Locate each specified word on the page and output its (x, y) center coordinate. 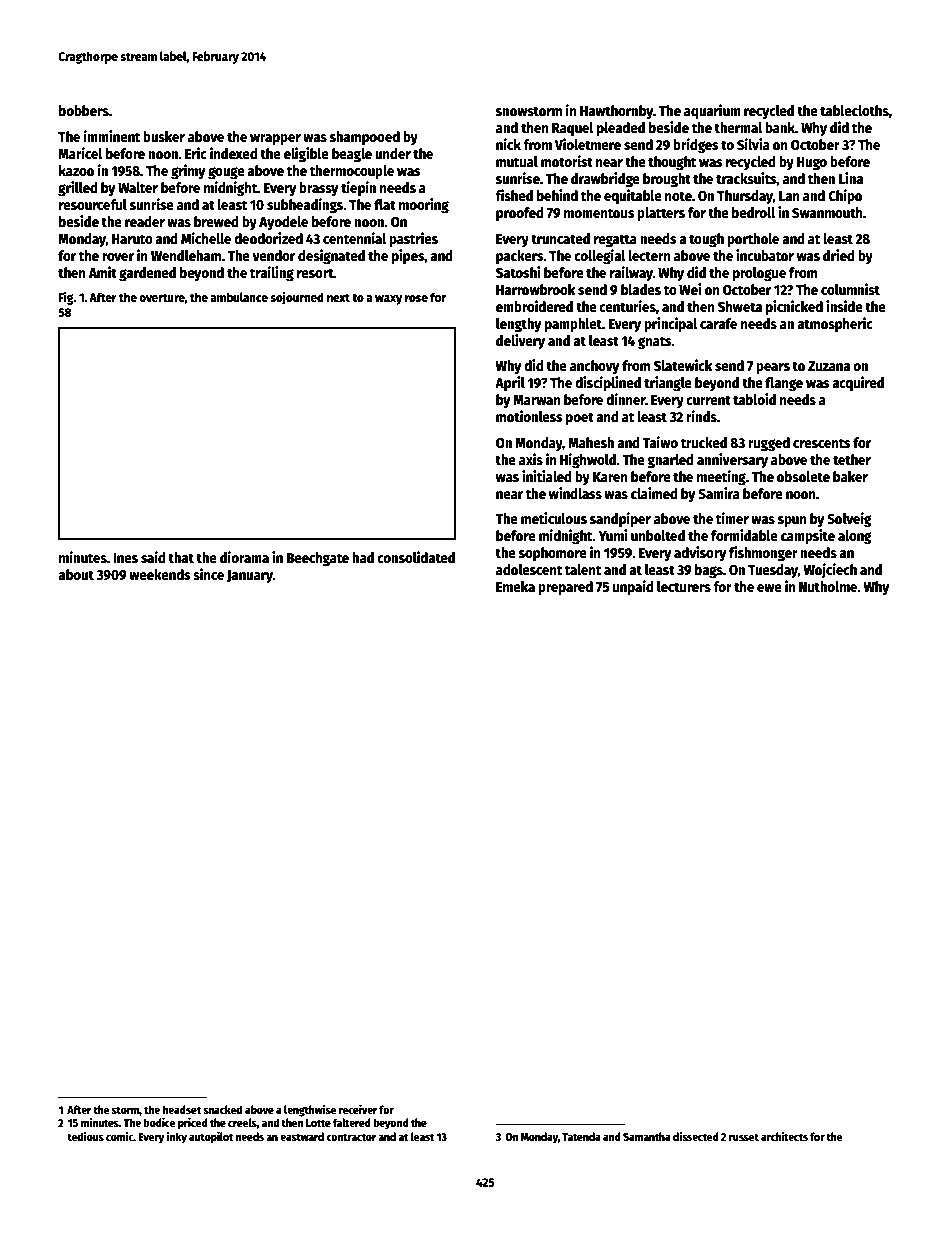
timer (732, 518)
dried (839, 255)
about (76, 574)
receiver (358, 1109)
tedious (85, 1136)
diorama (244, 557)
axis (531, 459)
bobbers (84, 110)
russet (744, 1137)
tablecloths (854, 110)
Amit (103, 272)
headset (181, 1109)
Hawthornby (616, 112)
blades (641, 289)
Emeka (515, 586)
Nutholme (828, 586)
